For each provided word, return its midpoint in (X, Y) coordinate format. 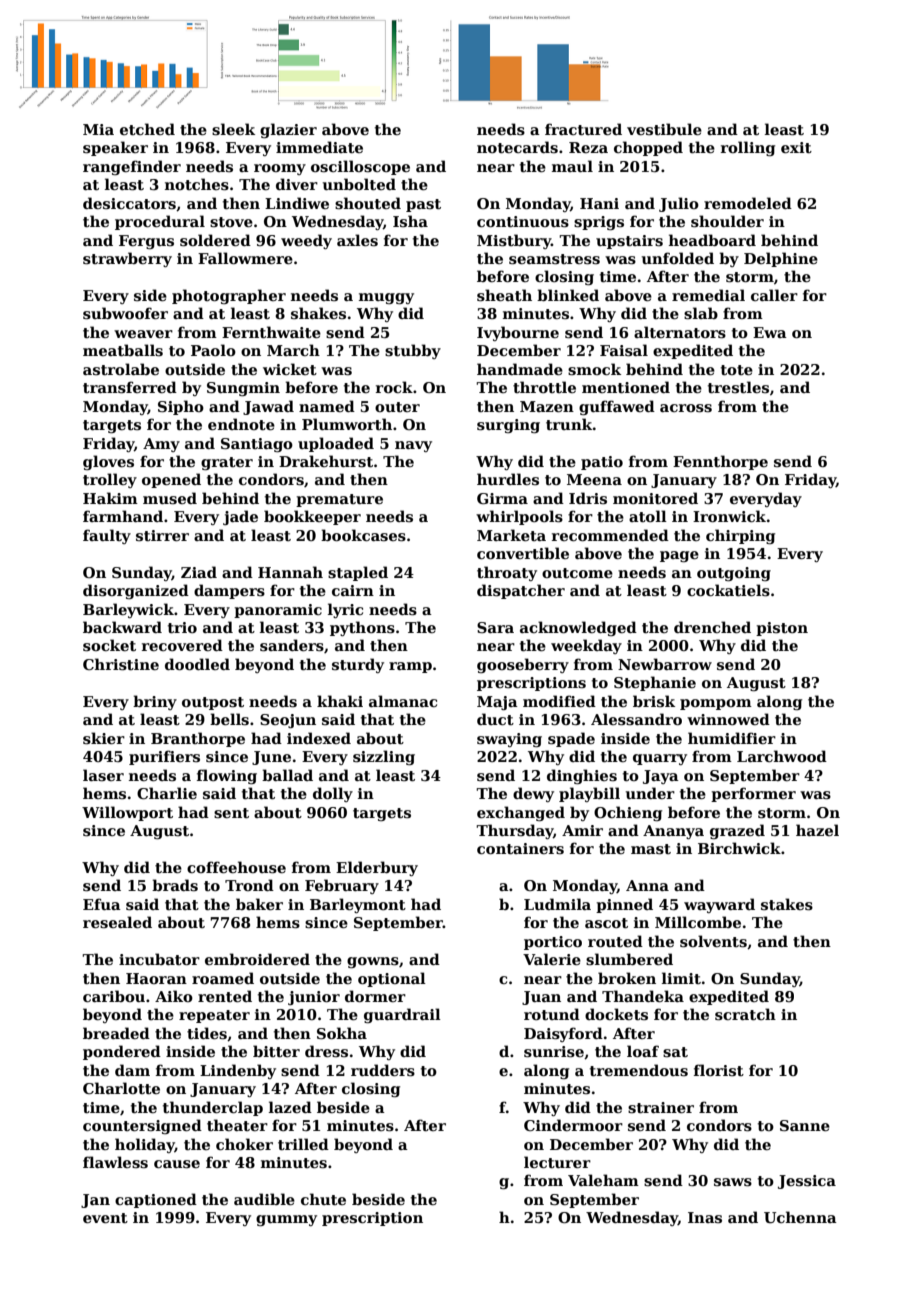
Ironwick (729, 516)
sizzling (384, 757)
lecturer (557, 1162)
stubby (413, 351)
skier (104, 738)
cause (177, 1164)
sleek (233, 129)
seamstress (554, 259)
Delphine (781, 259)
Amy (161, 445)
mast (651, 849)
